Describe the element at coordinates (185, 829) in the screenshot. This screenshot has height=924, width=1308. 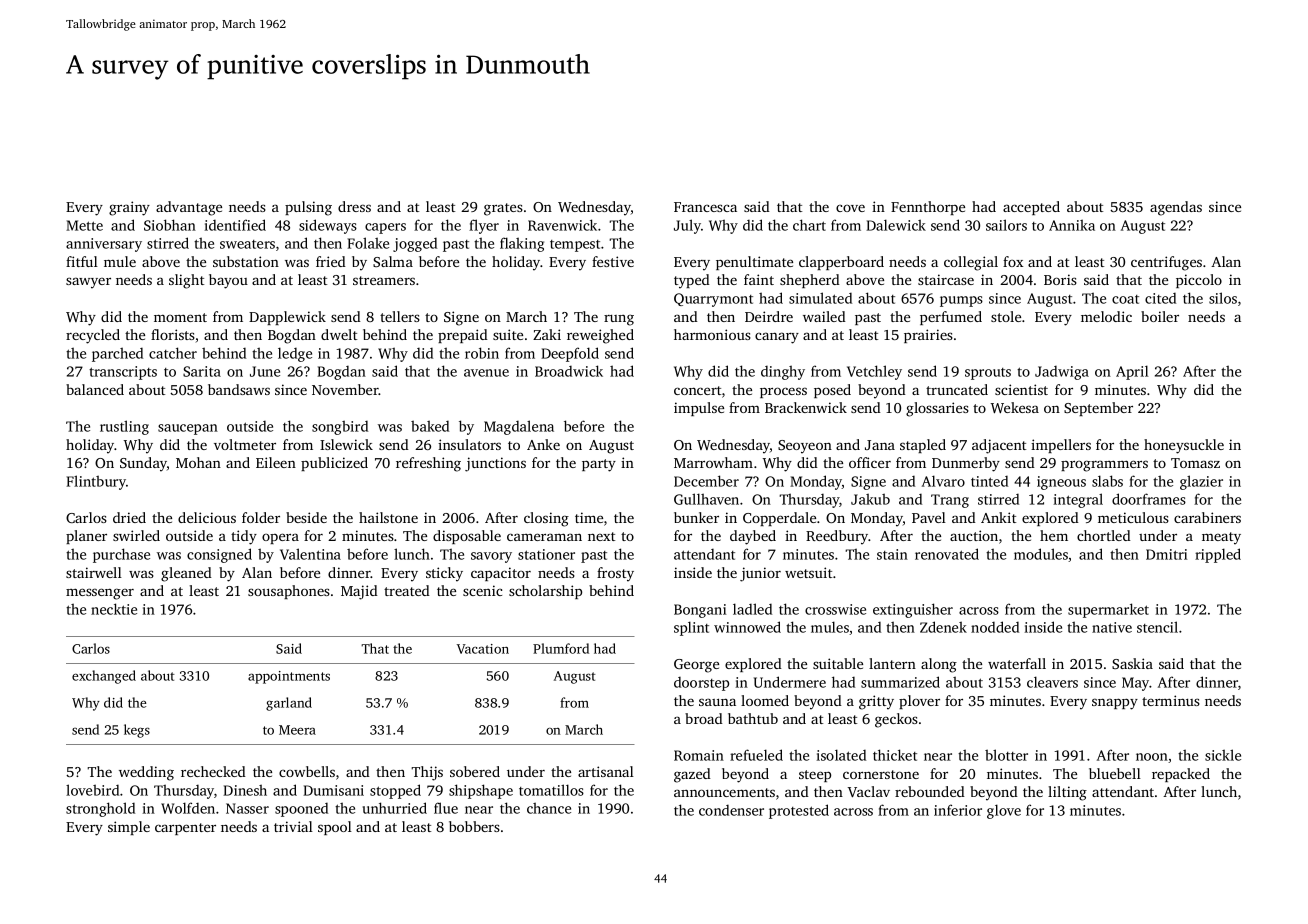
I see `carpenter` at that location.
